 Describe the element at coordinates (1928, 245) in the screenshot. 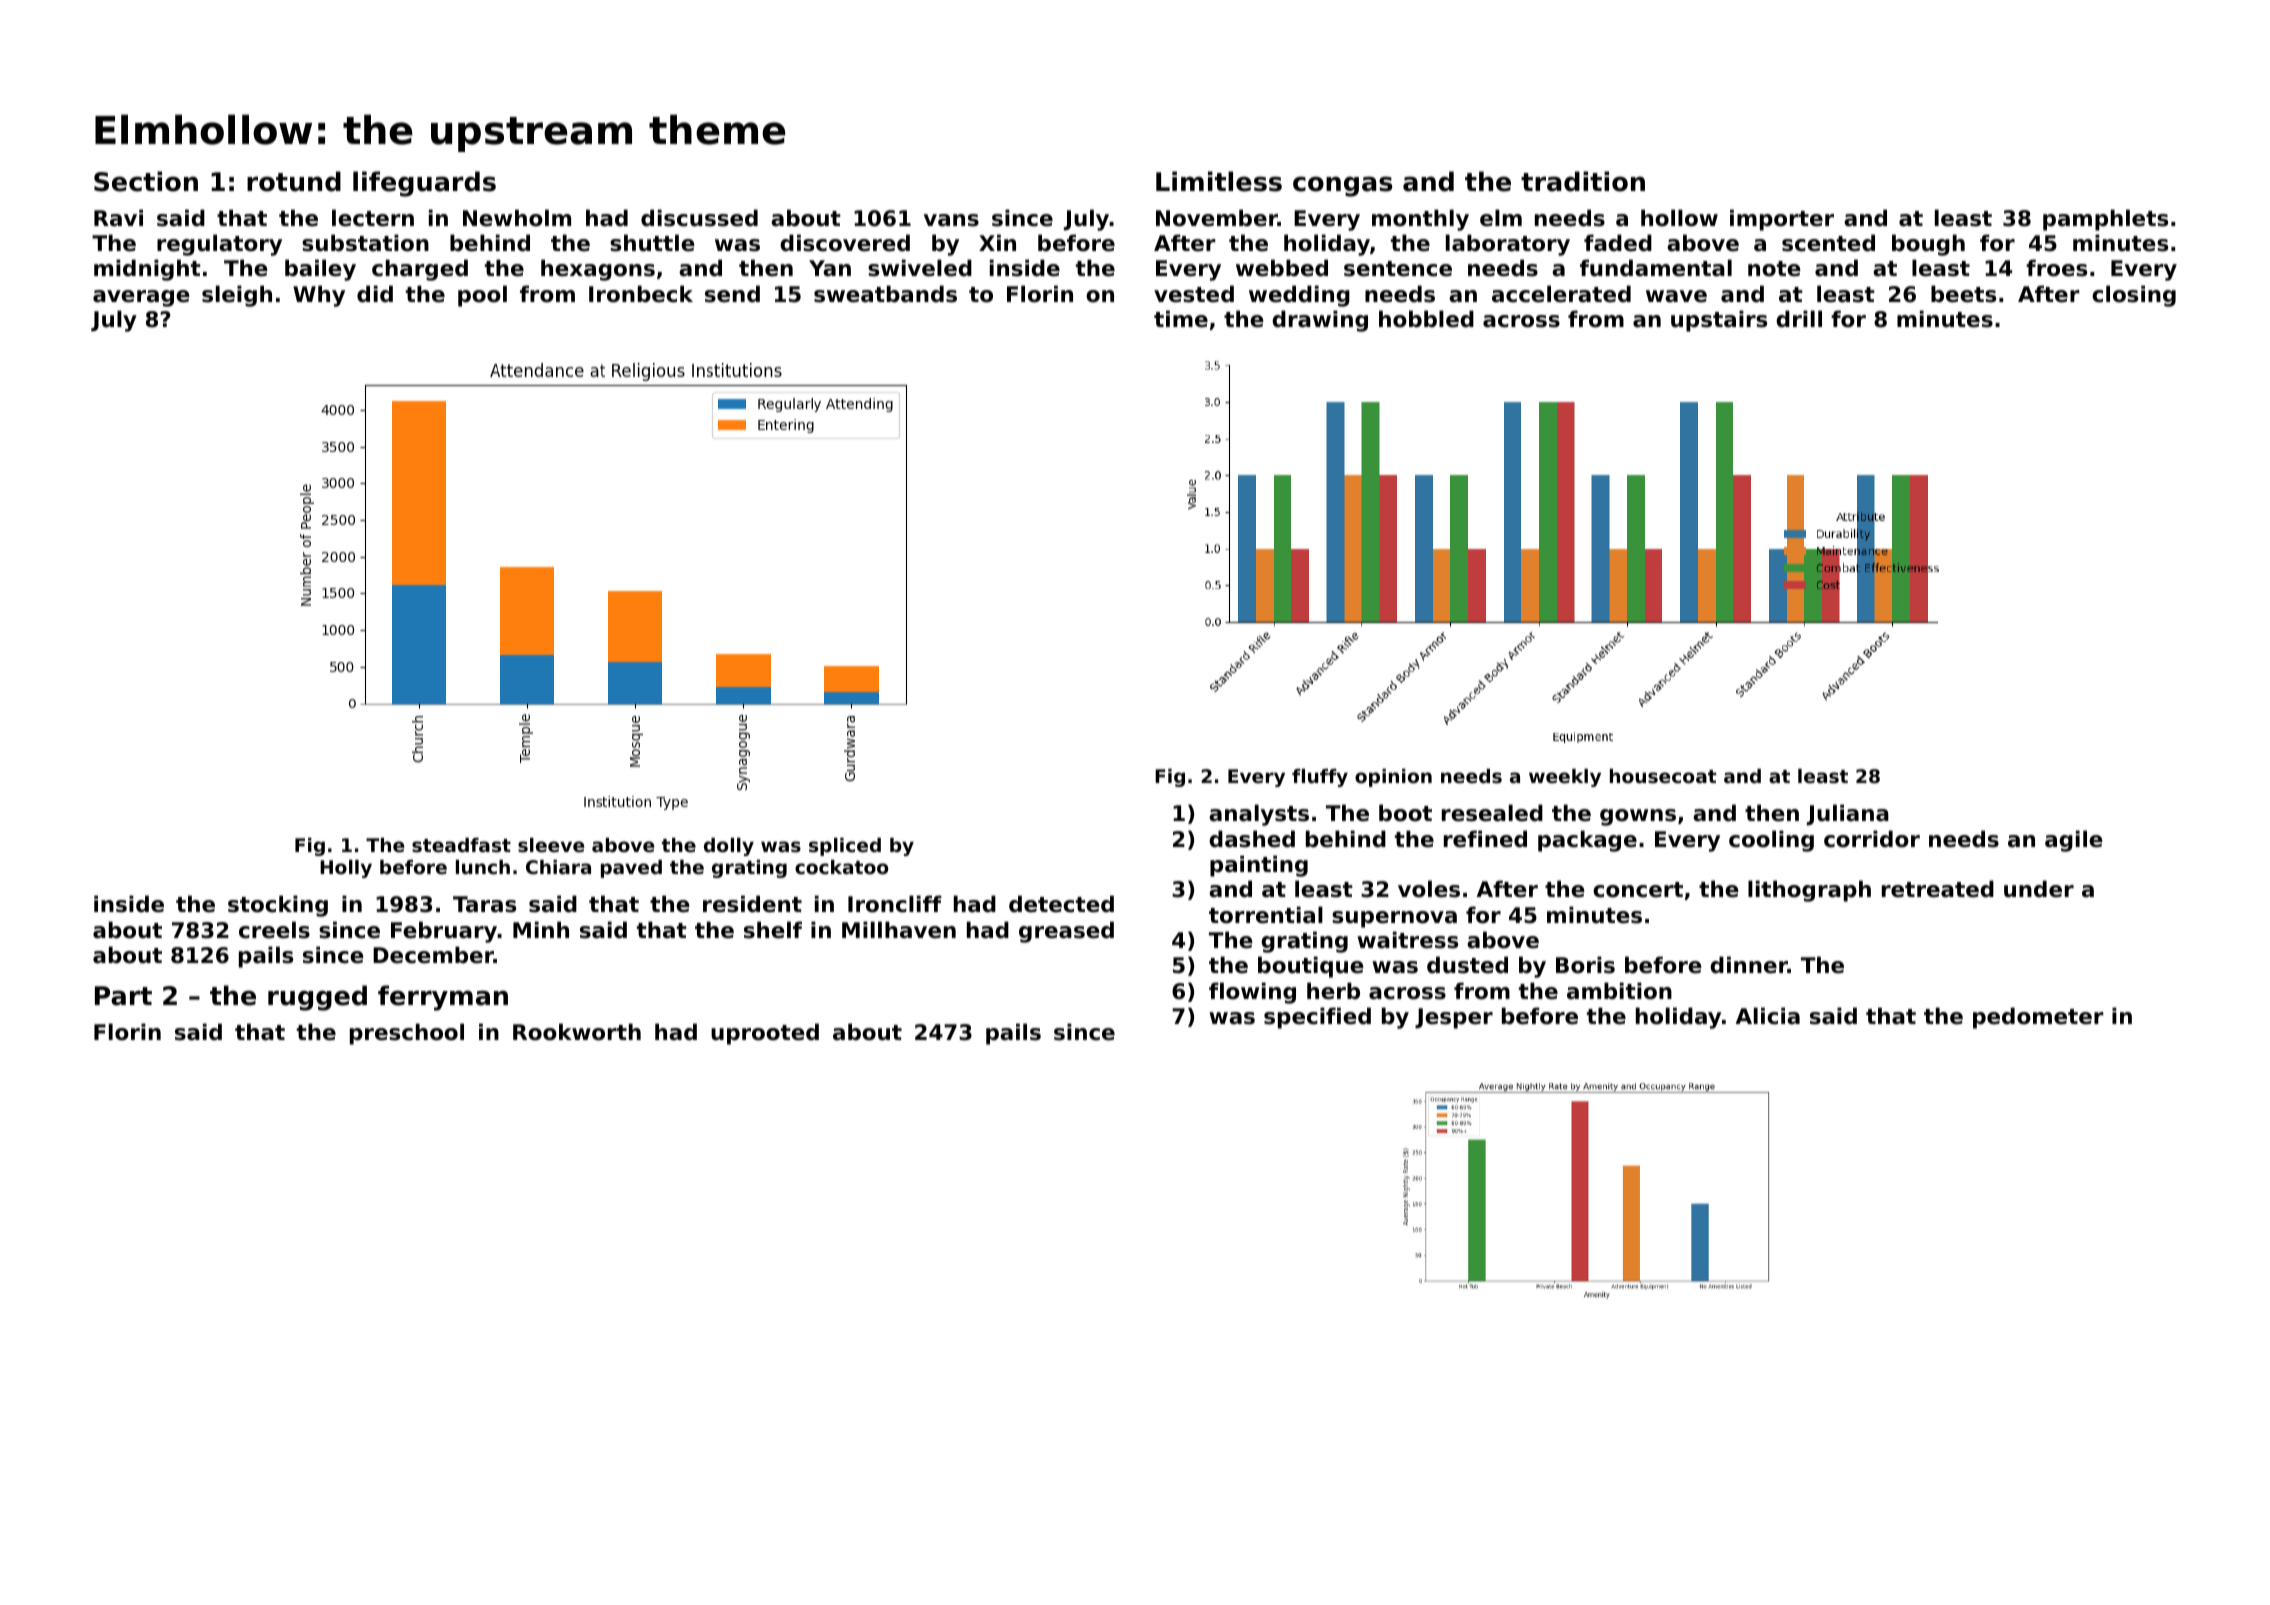

I see `bough` at that location.
